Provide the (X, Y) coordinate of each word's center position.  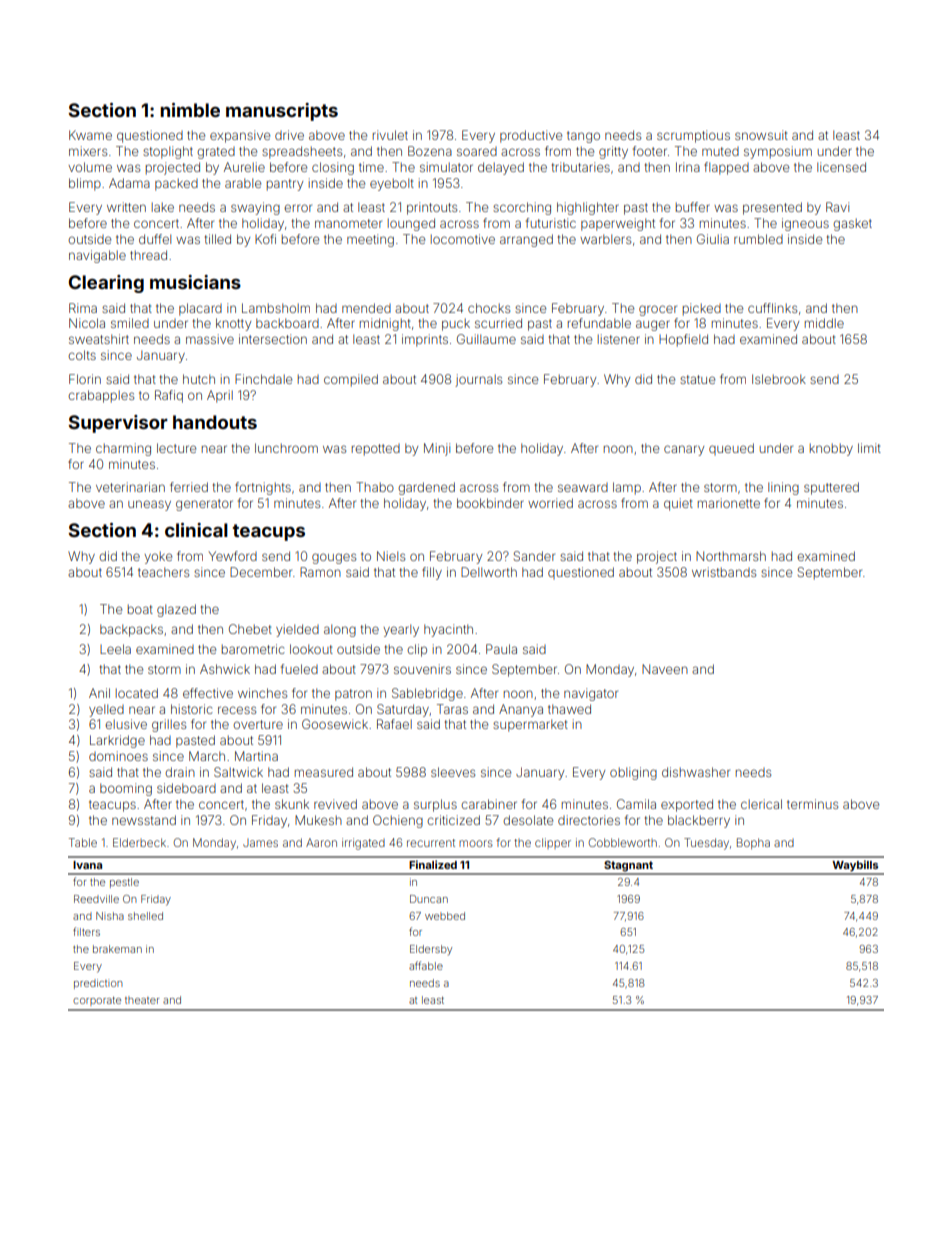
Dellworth (489, 572)
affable (426, 965)
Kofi (265, 239)
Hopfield (683, 340)
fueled (299, 669)
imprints (425, 340)
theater (142, 1000)
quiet (678, 504)
